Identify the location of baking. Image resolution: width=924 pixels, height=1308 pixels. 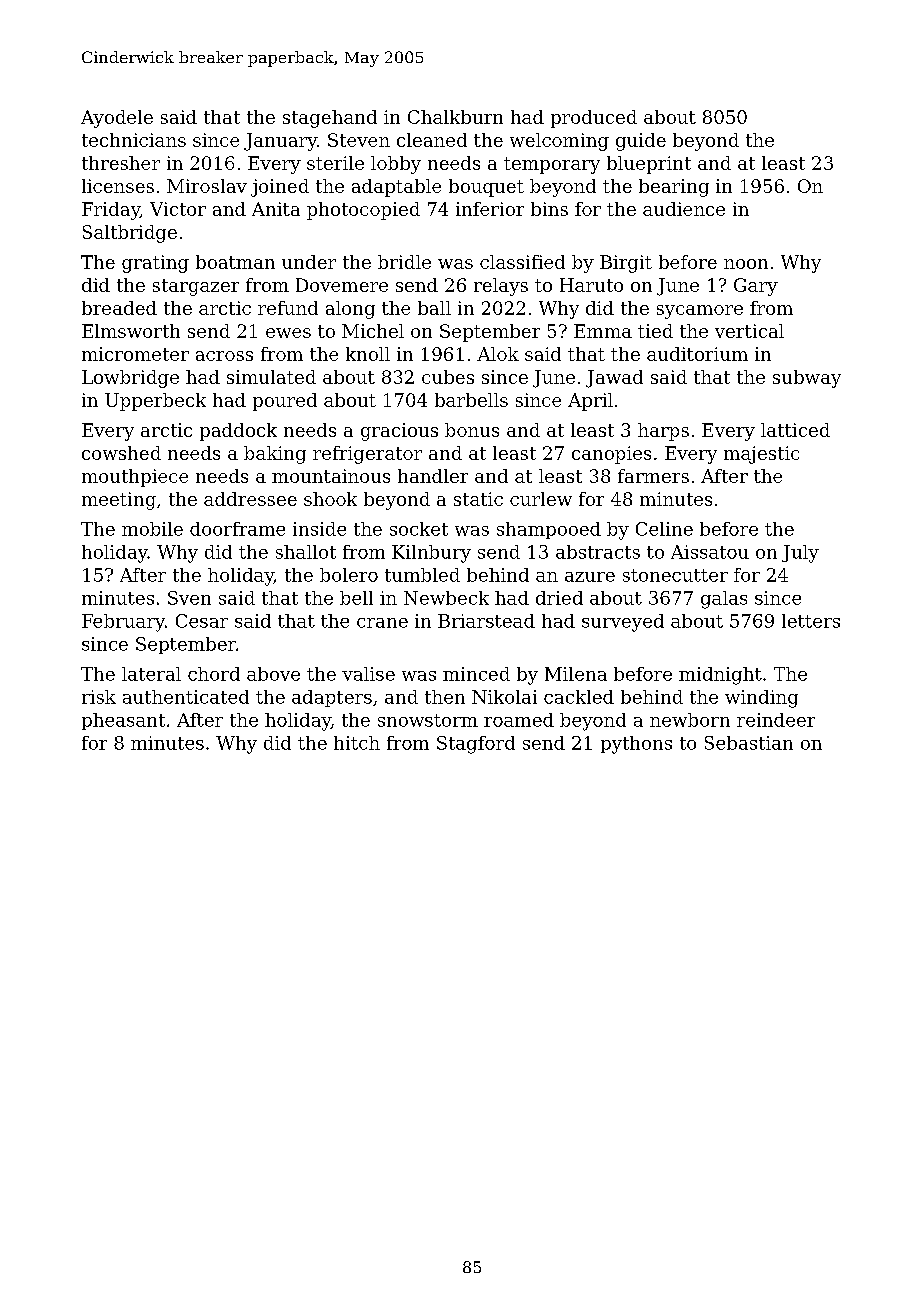
(275, 455).
